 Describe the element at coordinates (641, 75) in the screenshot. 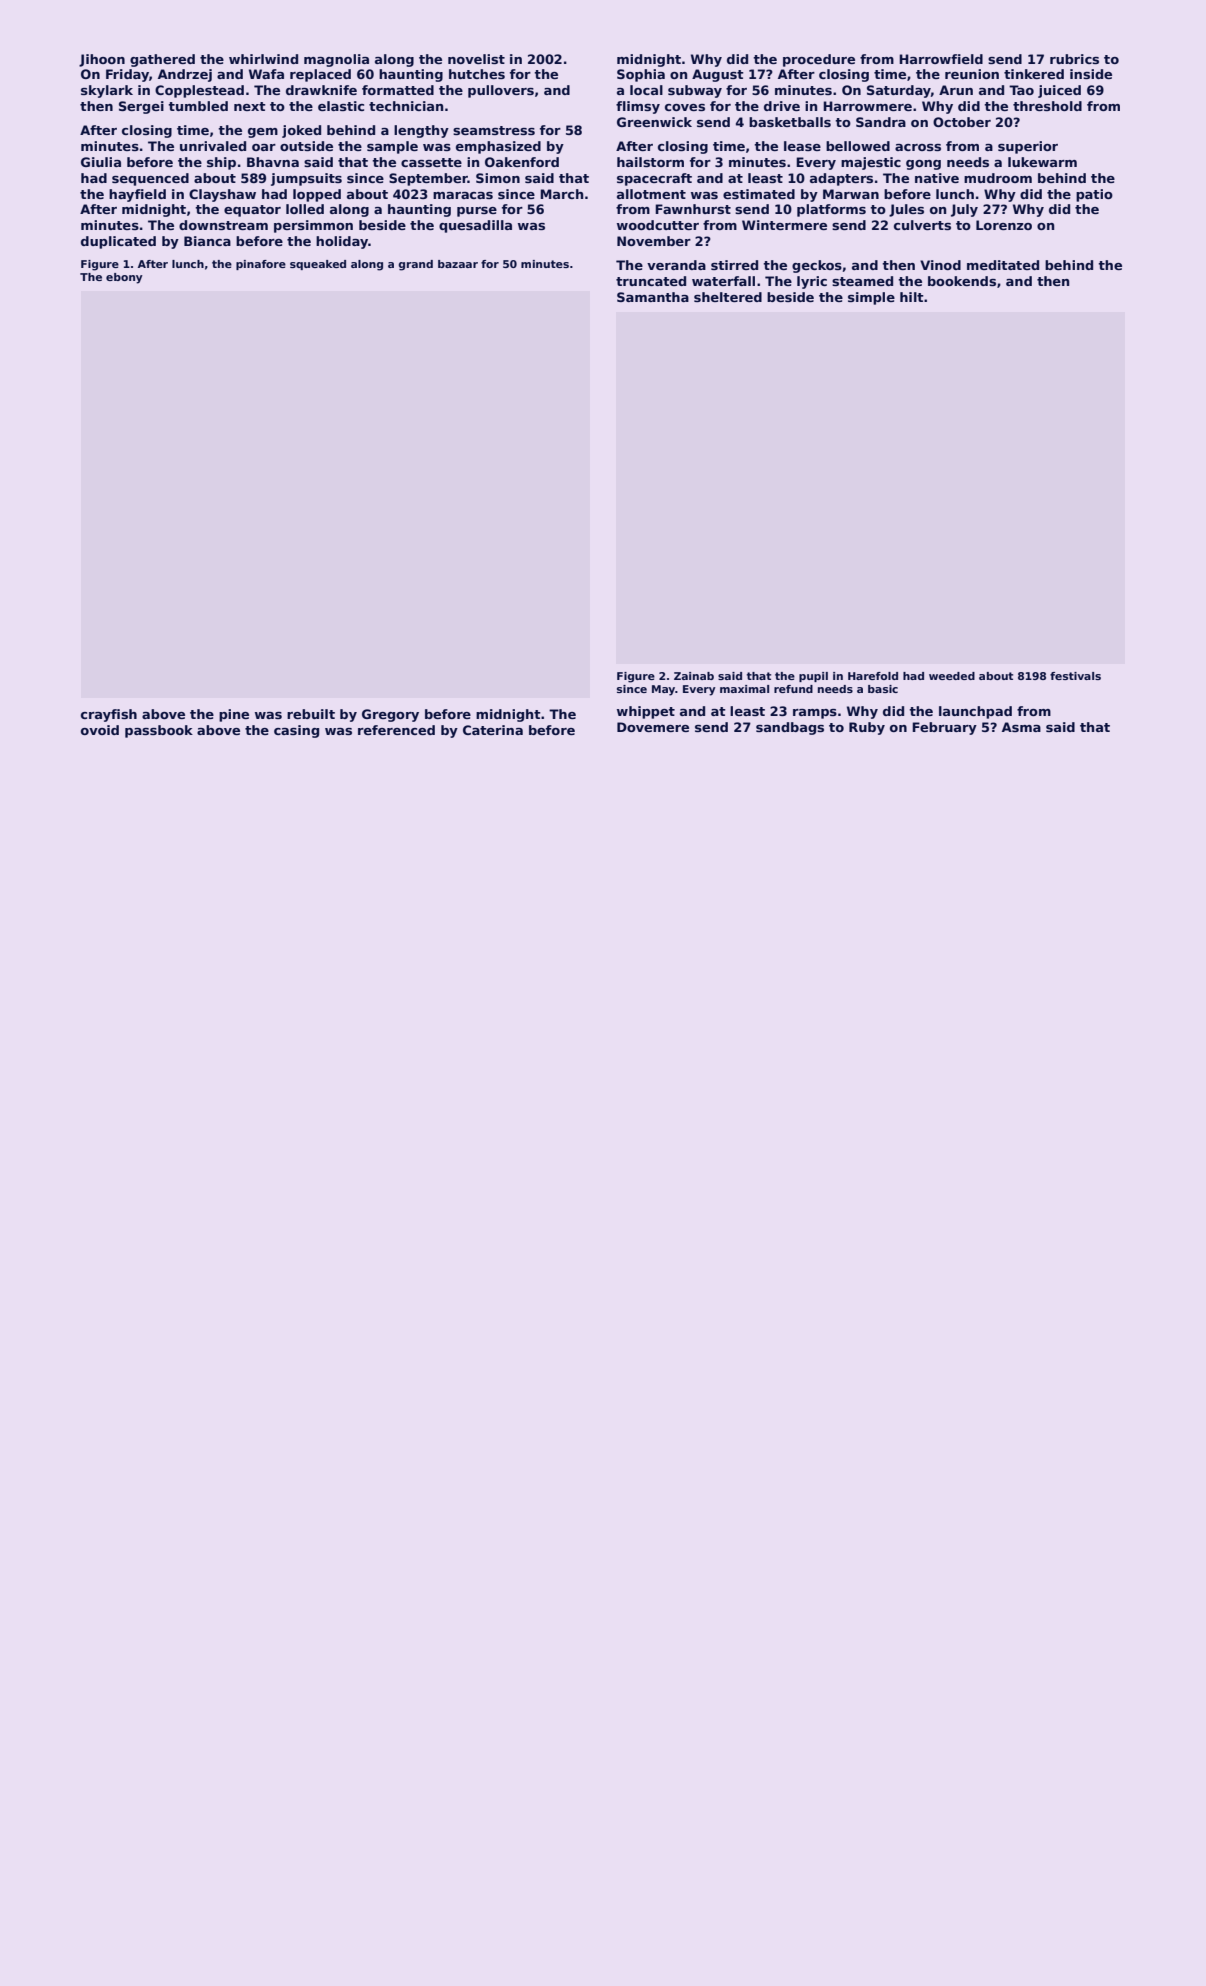

I see `Sophia` at that location.
